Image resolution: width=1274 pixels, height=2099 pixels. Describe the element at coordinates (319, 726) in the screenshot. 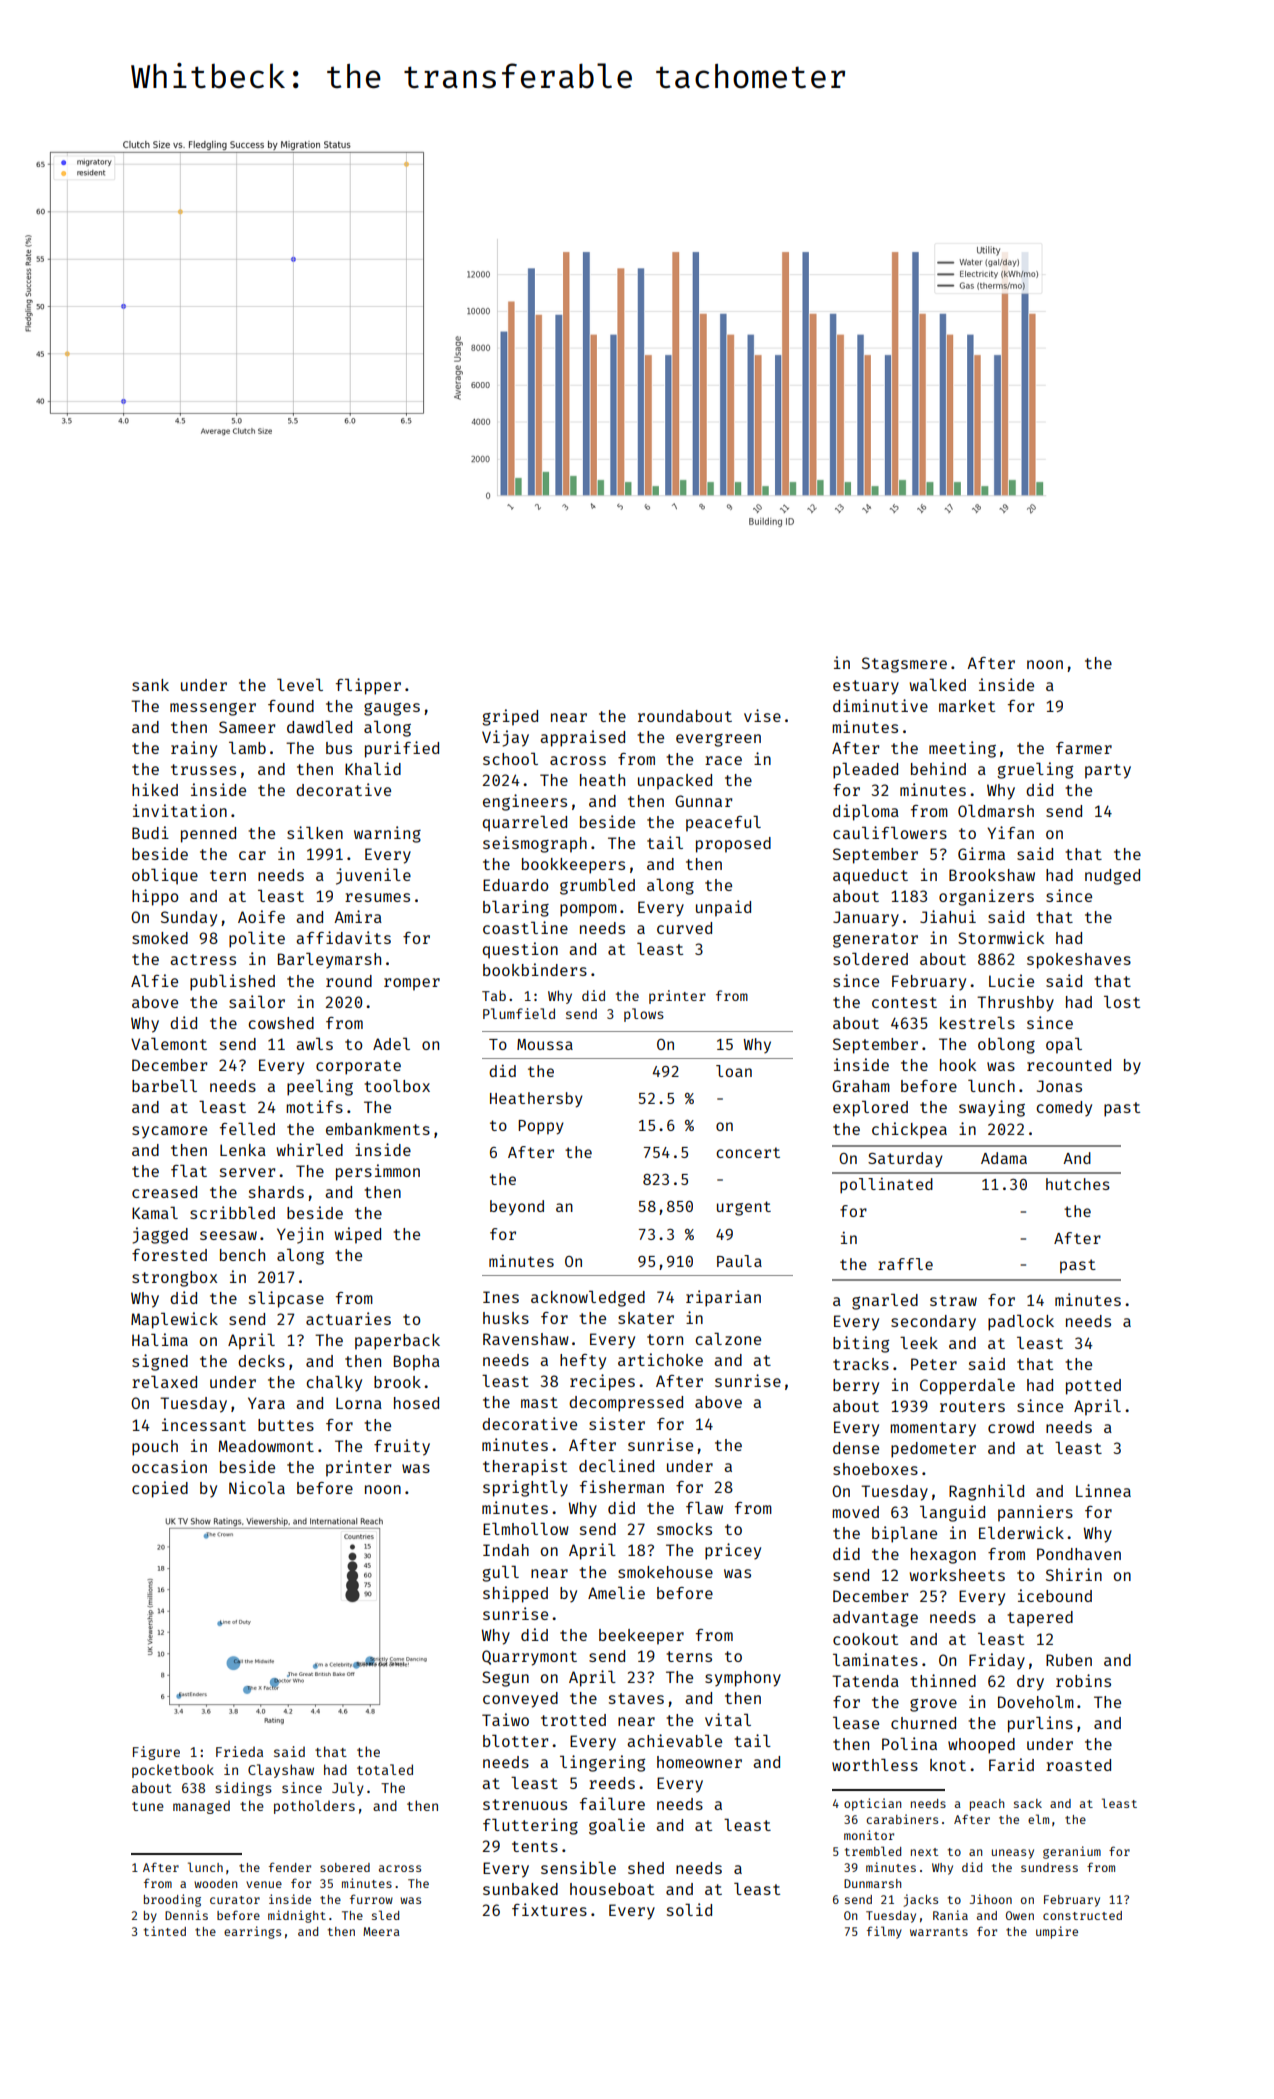

I see `dawdled` at that location.
